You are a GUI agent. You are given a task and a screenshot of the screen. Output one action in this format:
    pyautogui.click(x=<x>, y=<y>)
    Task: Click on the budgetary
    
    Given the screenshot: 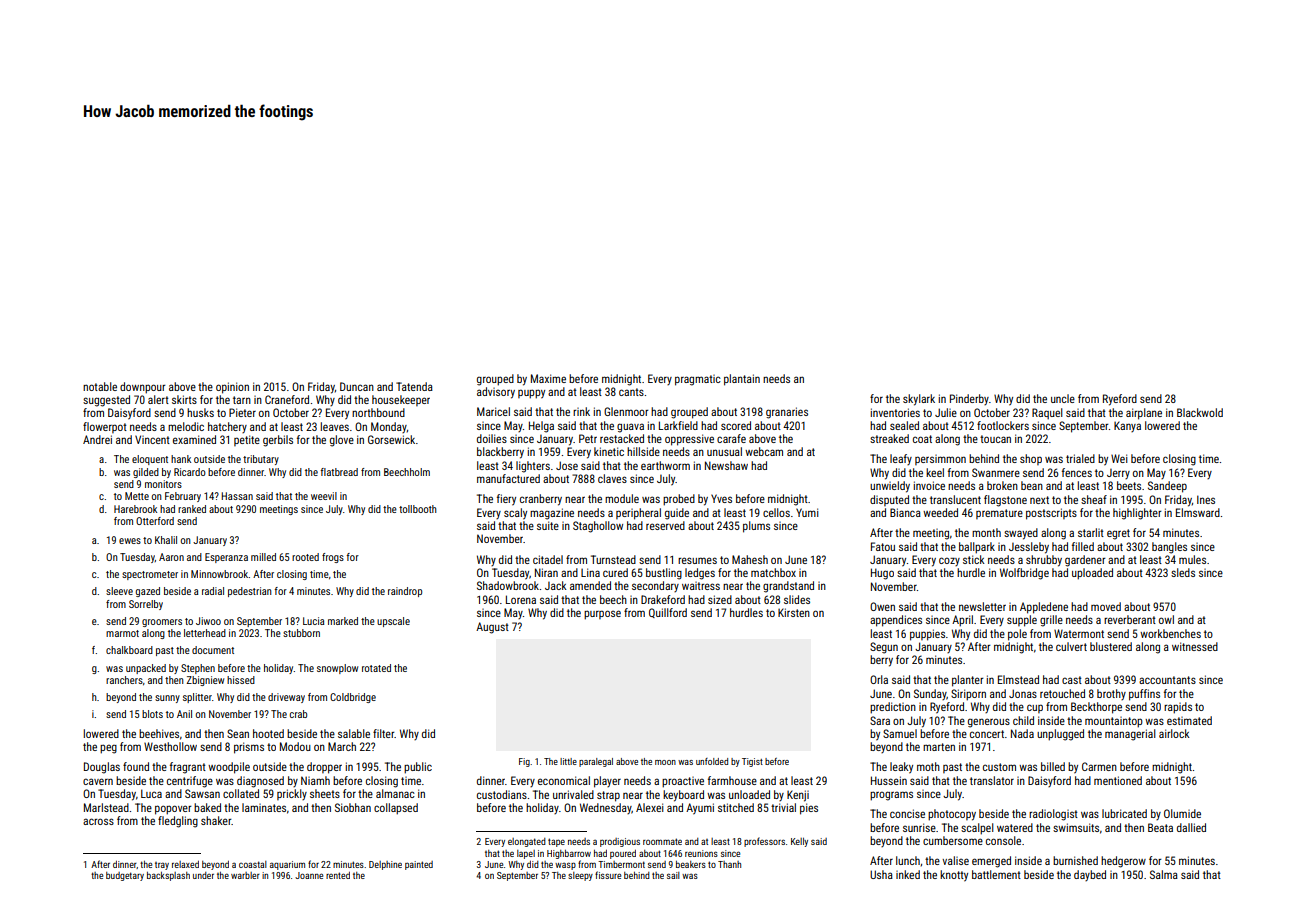 What is the action you would take?
    pyautogui.click(x=125, y=876)
